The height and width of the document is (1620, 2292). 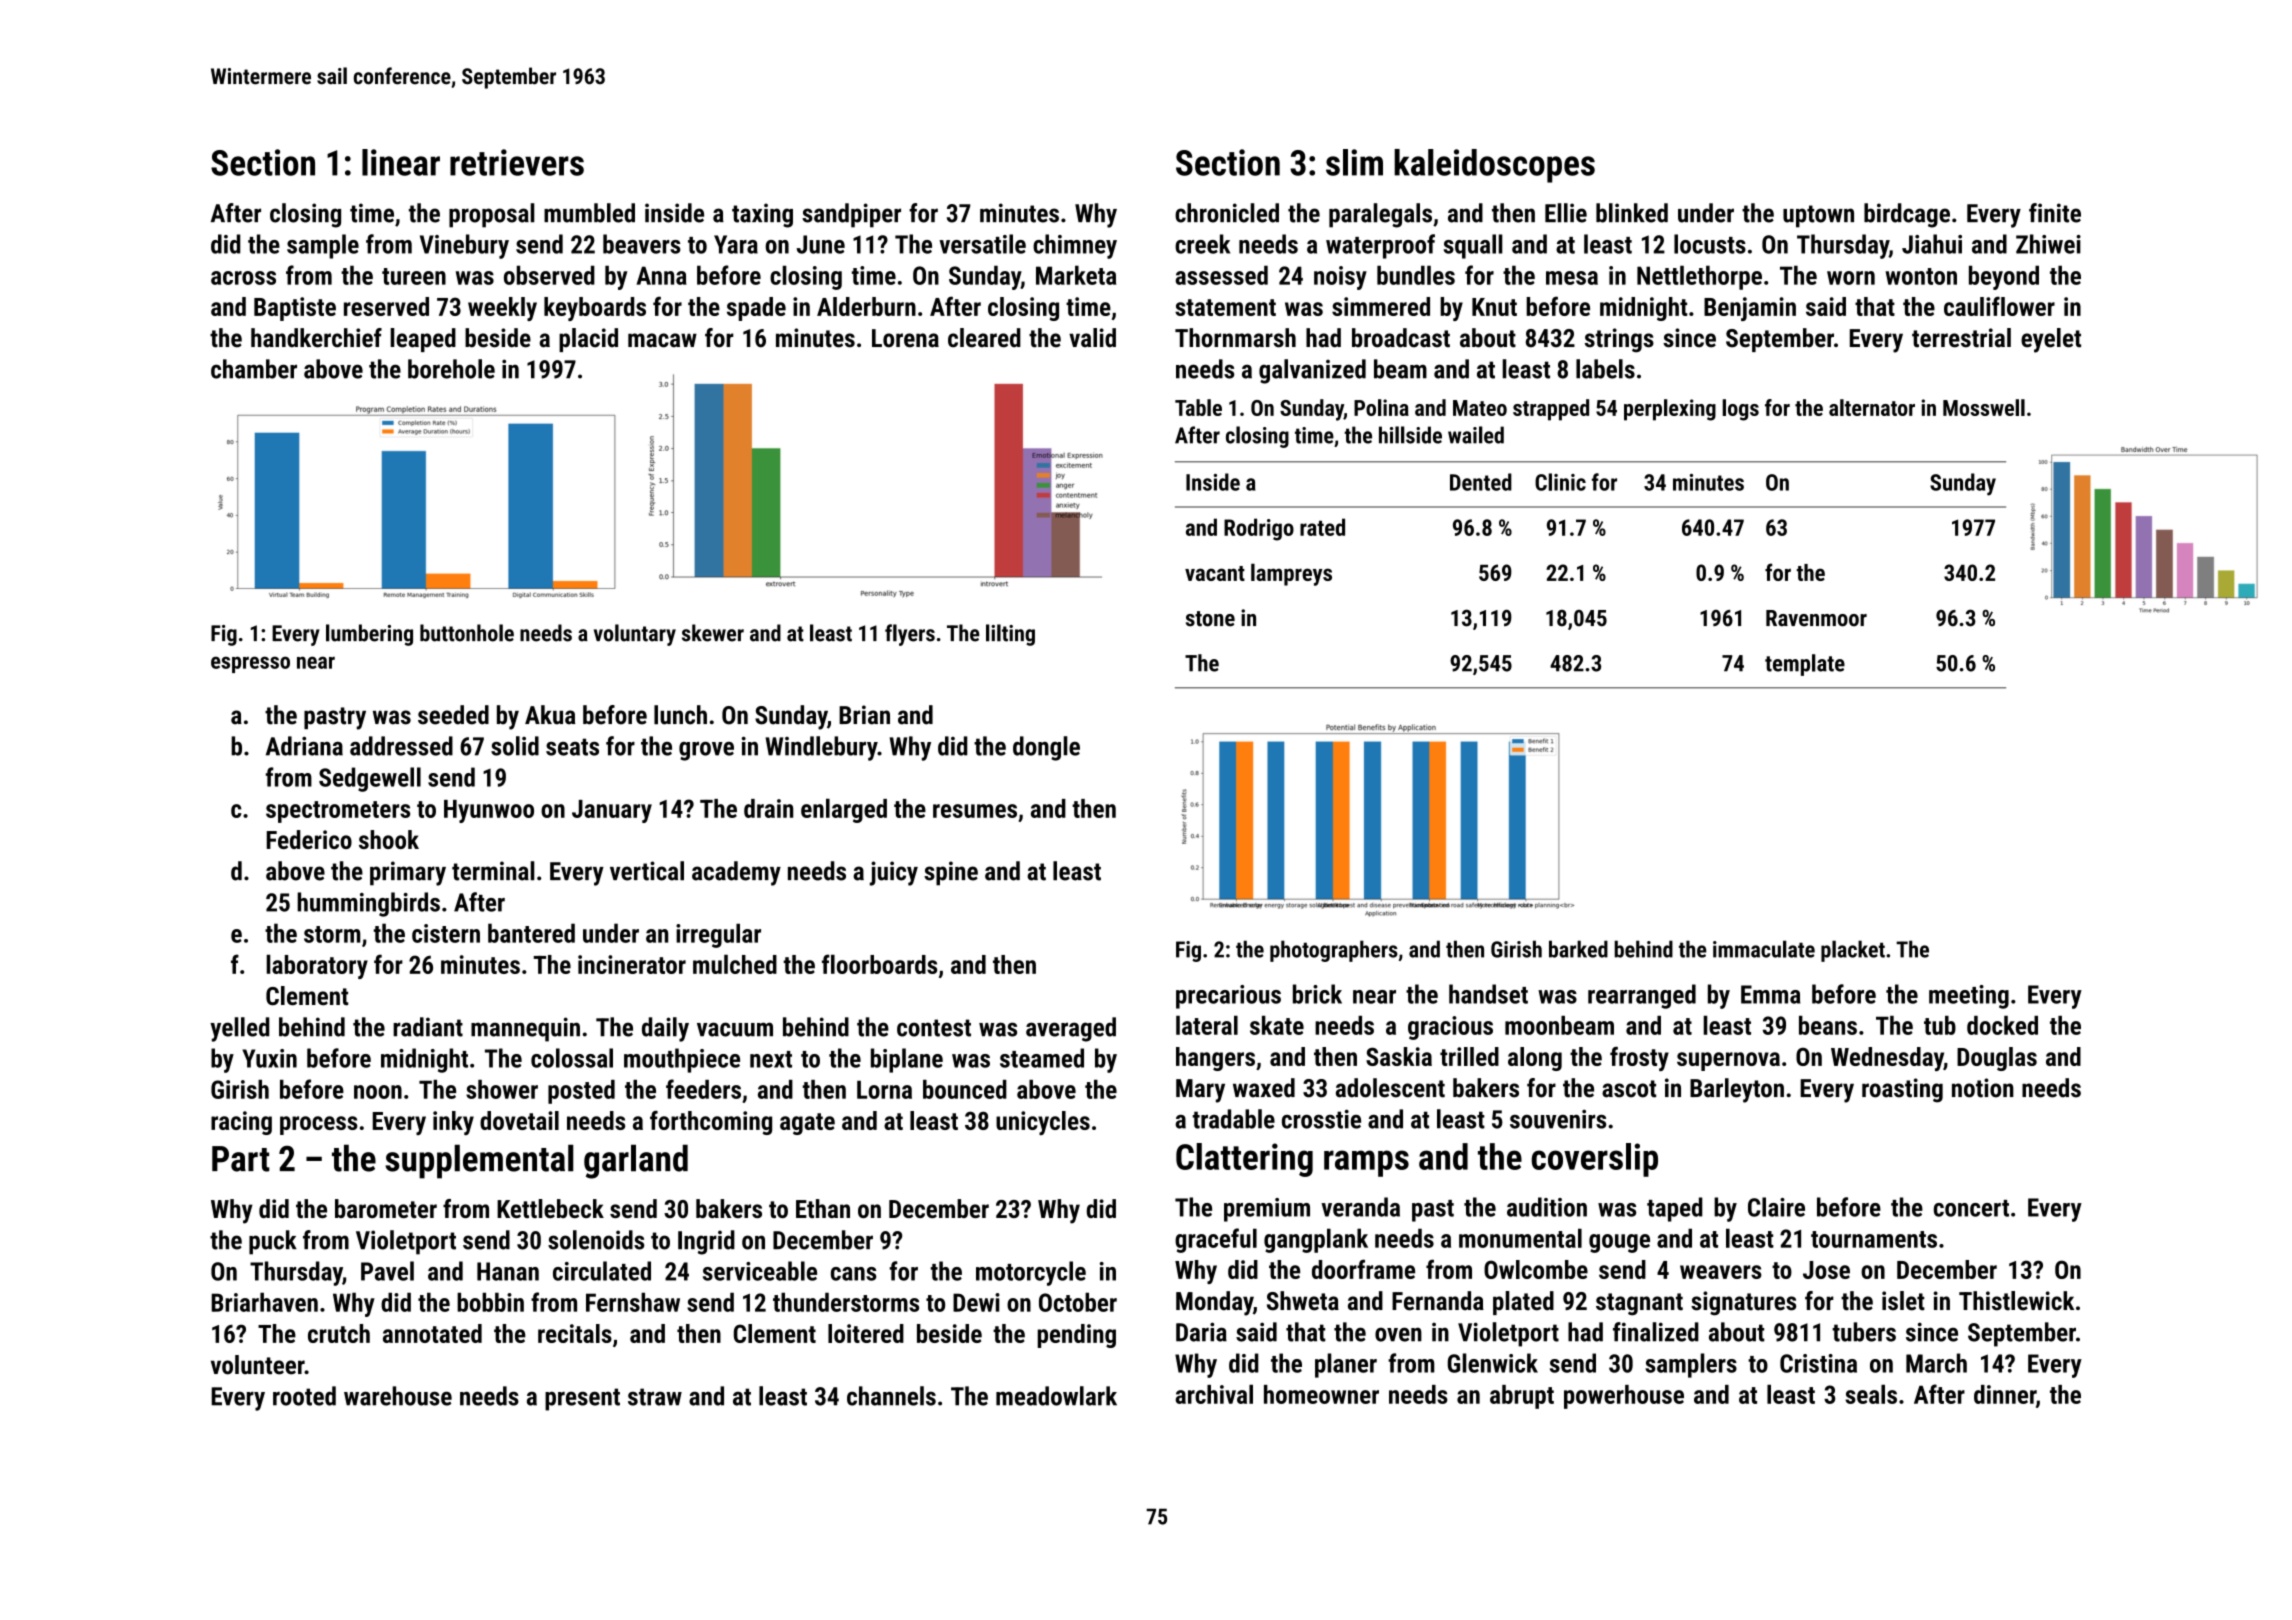 I want to click on spectrometers, so click(x=338, y=812).
